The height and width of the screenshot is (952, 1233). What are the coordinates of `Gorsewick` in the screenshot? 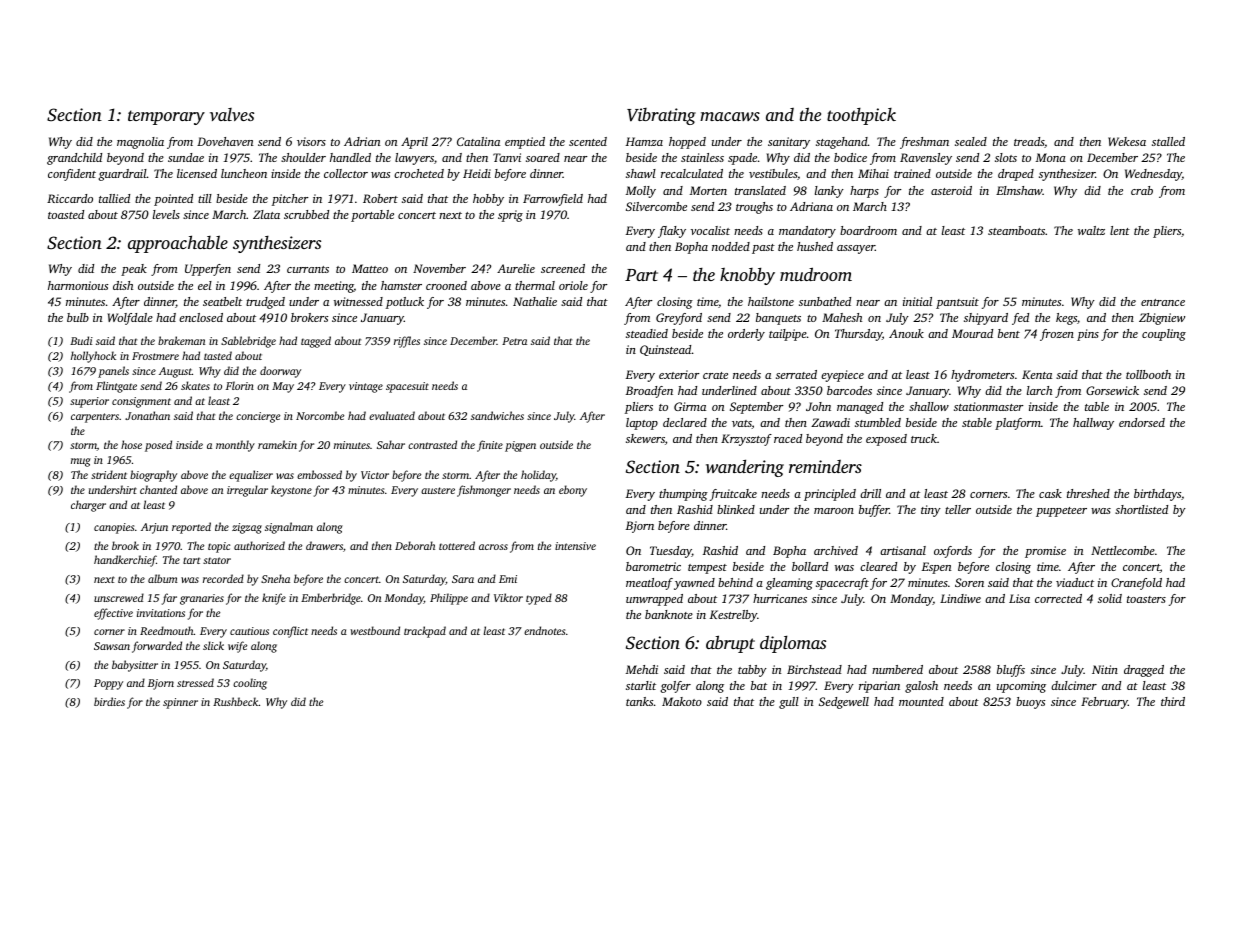 It's located at (1112, 390).
